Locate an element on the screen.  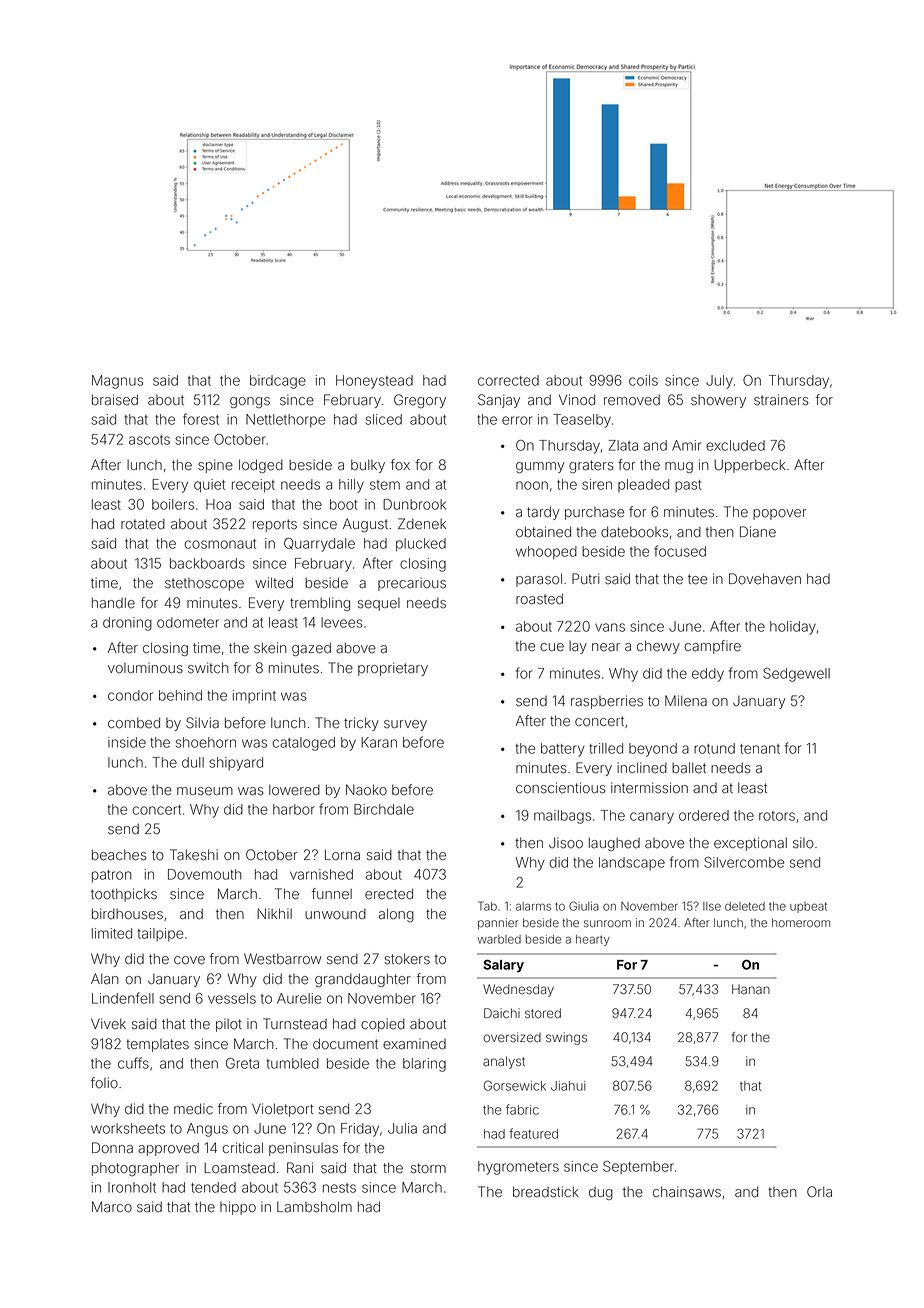
Daichi is located at coordinates (502, 1013).
